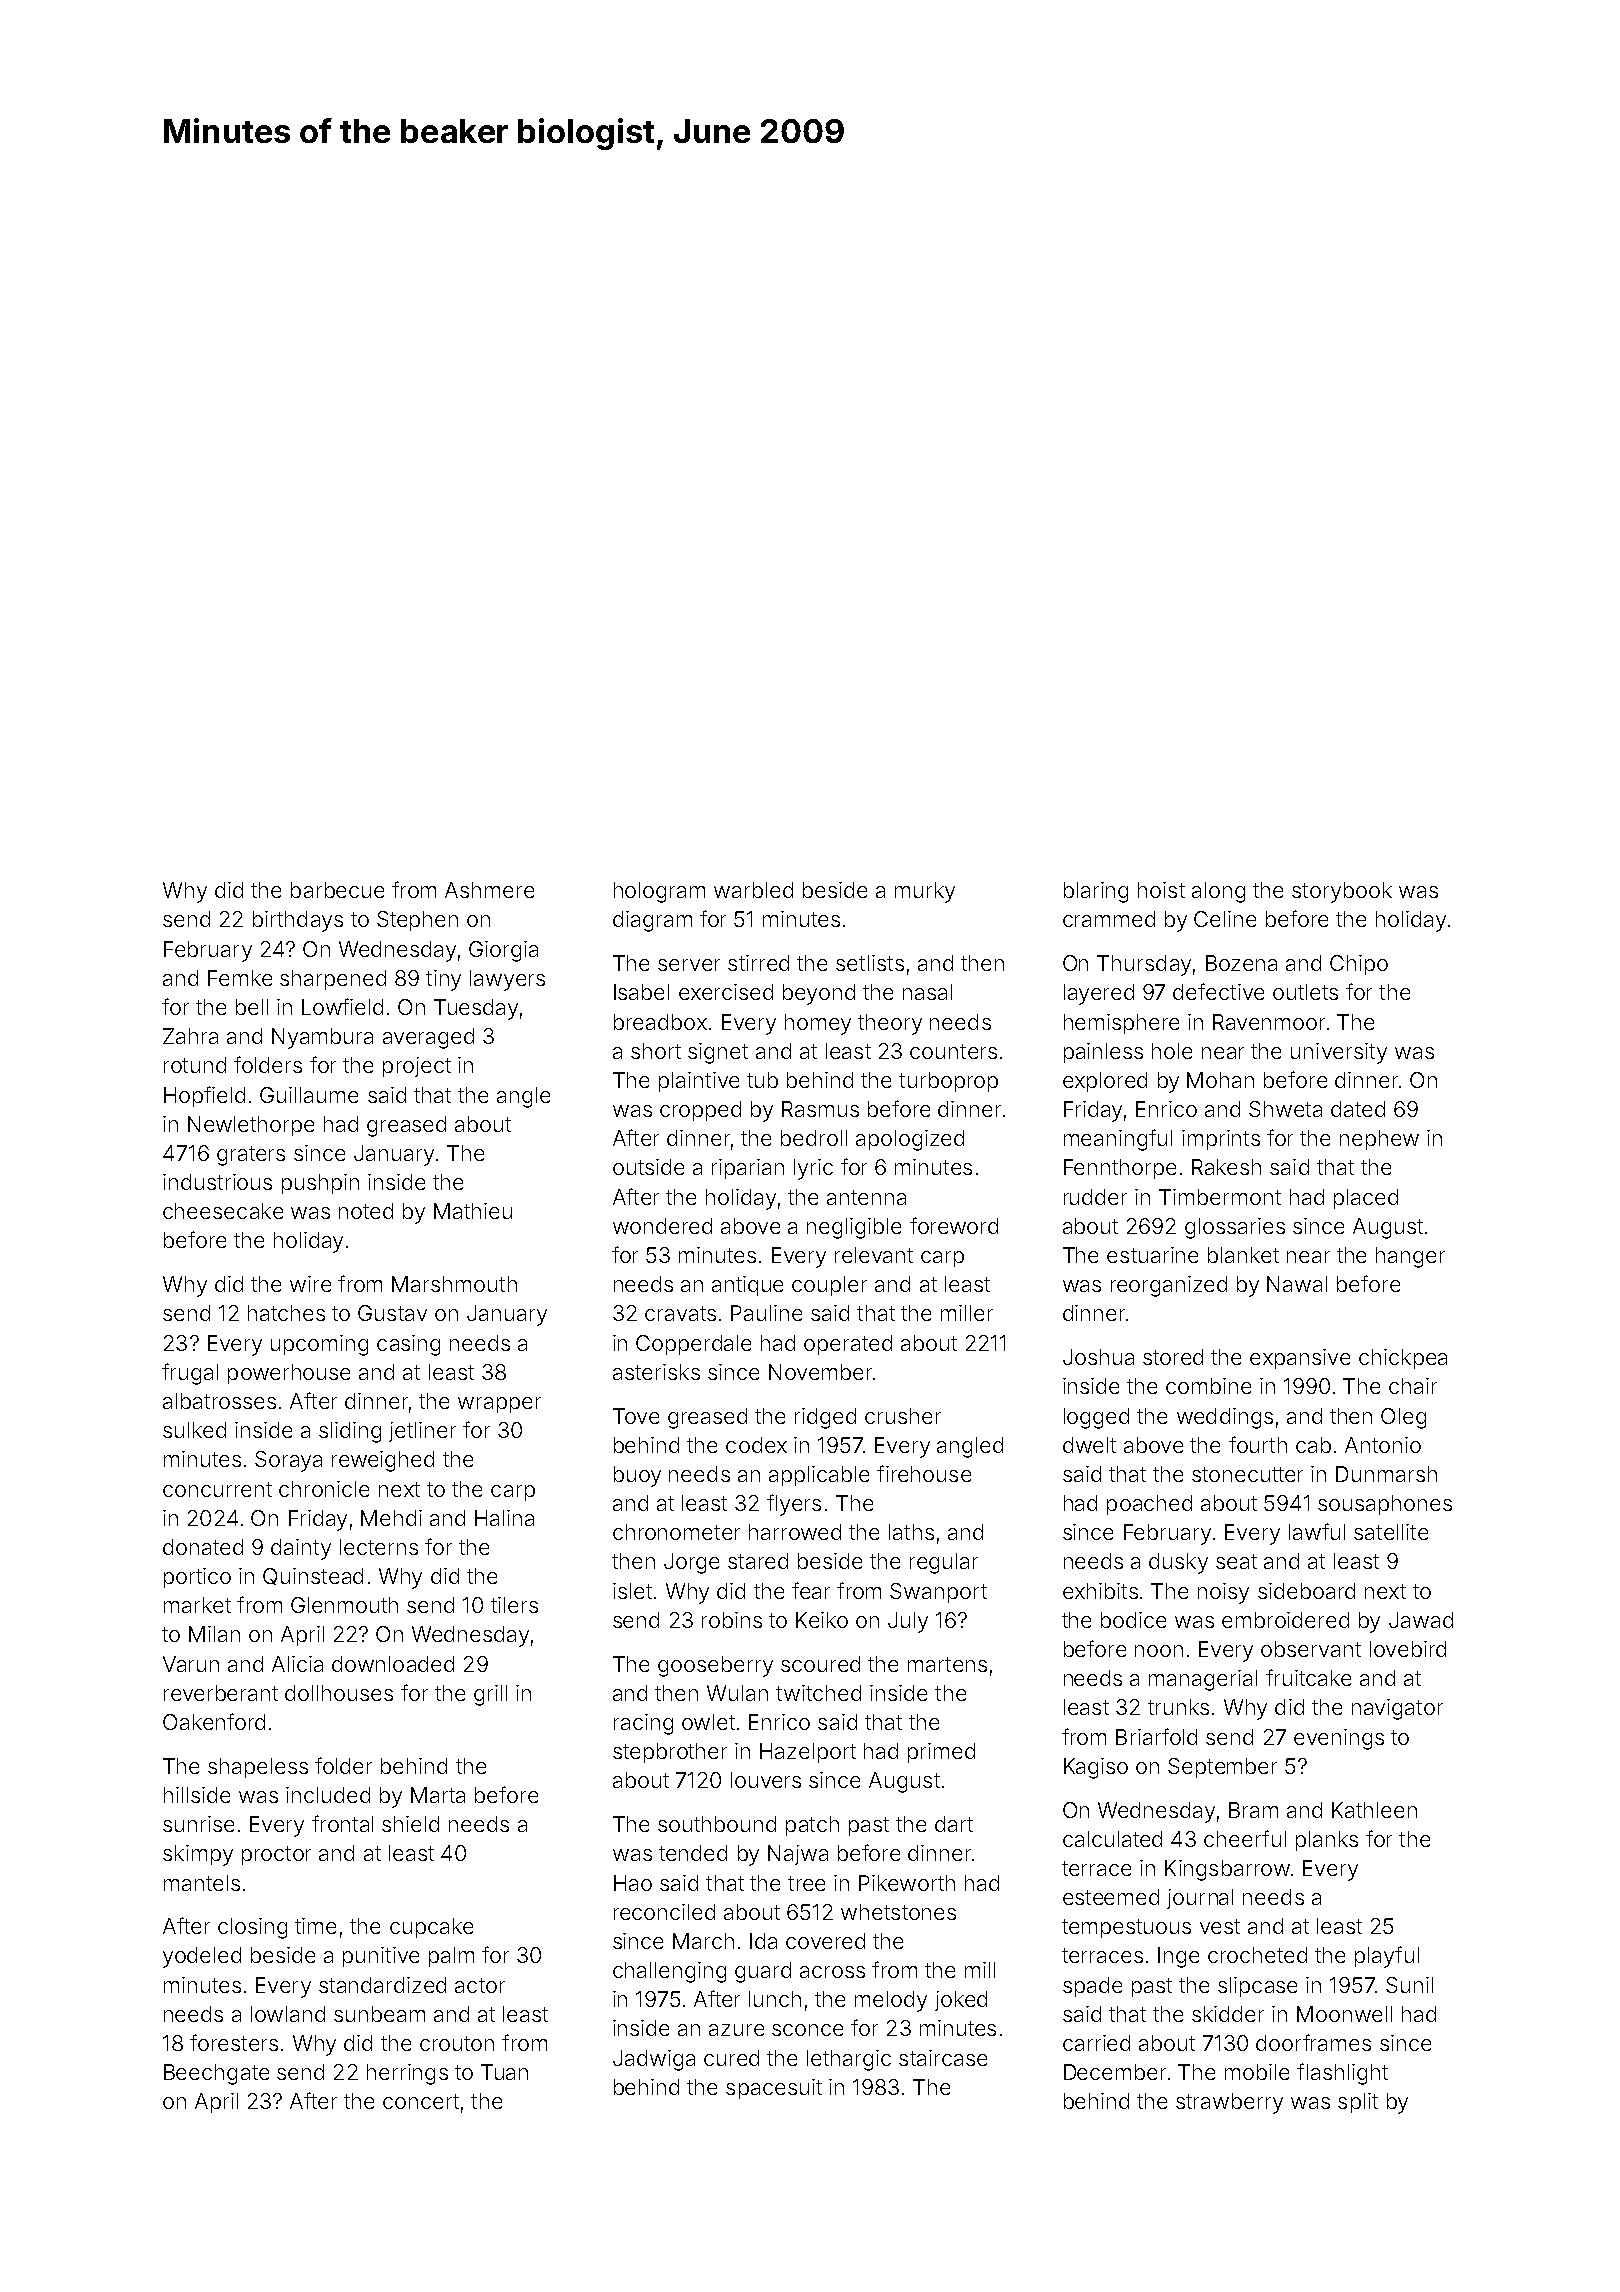 Image resolution: width=1620 pixels, height=2292 pixels. What do you see at coordinates (670, 1753) in the document?
I see `stepbrother` at bounding box center [670, 1753].
